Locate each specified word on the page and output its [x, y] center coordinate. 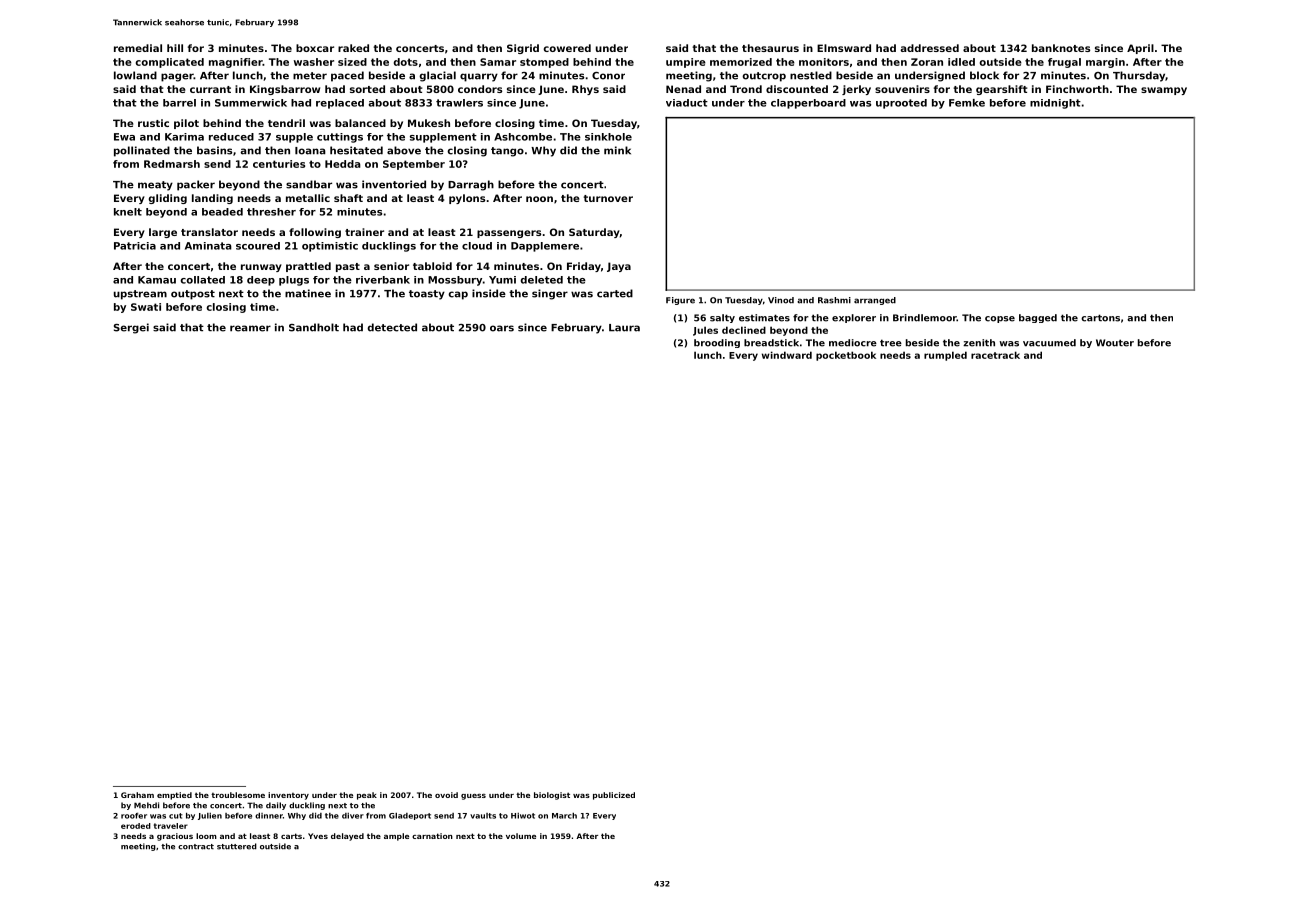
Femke [967, 103]
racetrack [995, 355]
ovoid [446, 795]
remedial [138, 48]
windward [787, 355]
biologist [552, 796]
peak [367, 796]
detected [392, 327]
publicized [614, 796]
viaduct [687, 103]
